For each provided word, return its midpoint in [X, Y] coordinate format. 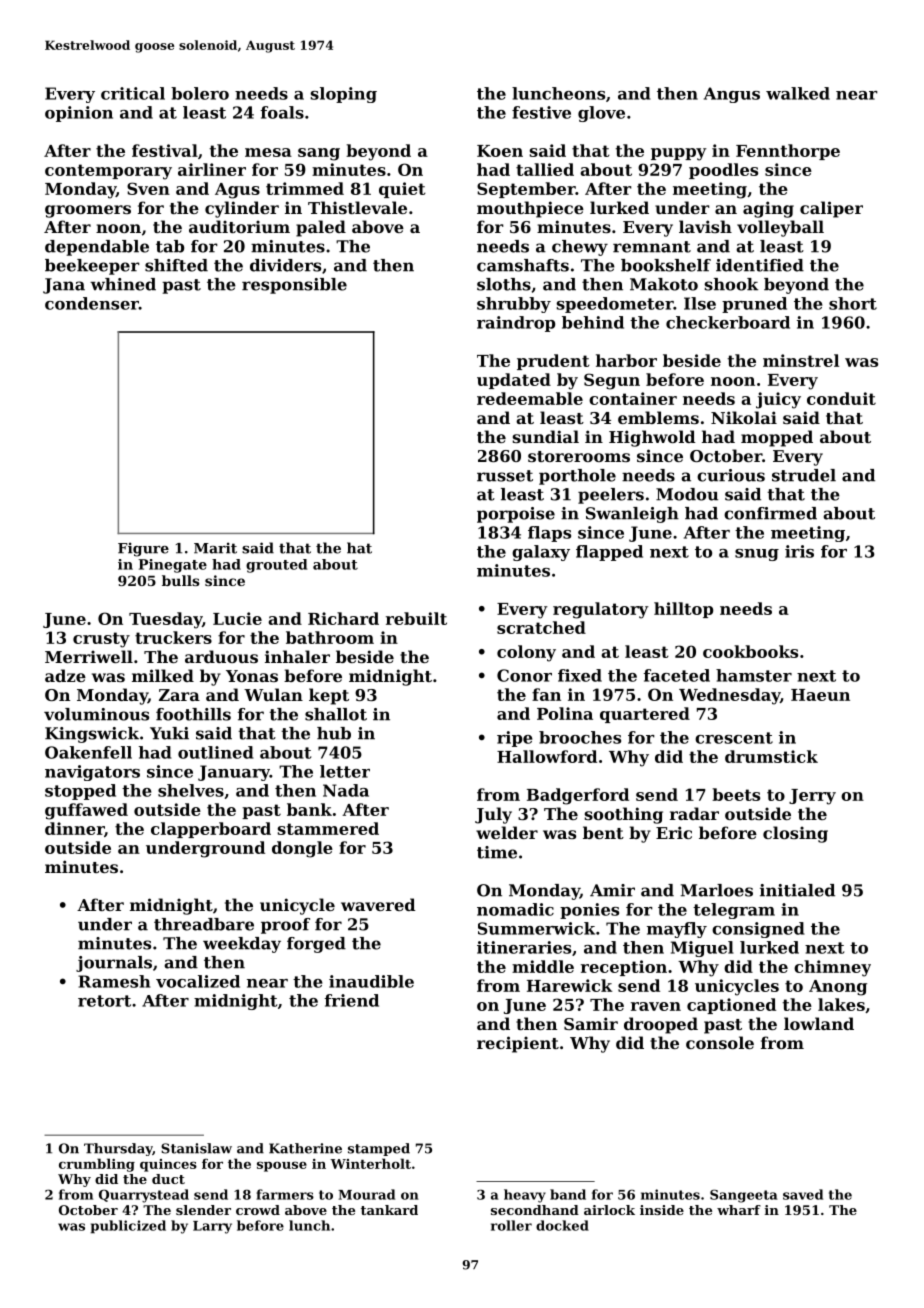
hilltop [683, 610]
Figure [143, 549]
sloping [343, 95]
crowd [258, 1210]
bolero [200, 93]
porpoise [516, 515]
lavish [705, 226]
